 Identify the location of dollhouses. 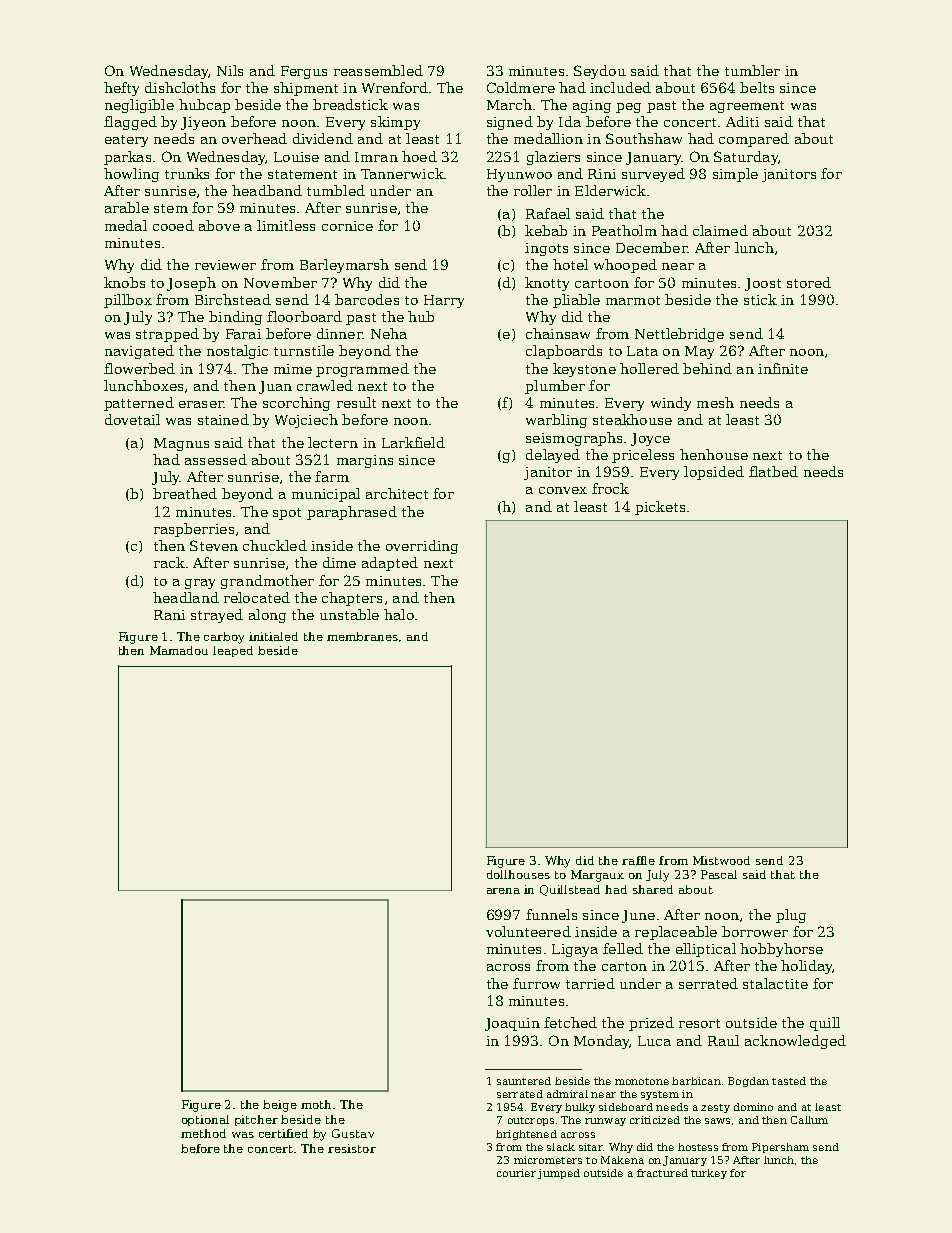
(518, 874).
